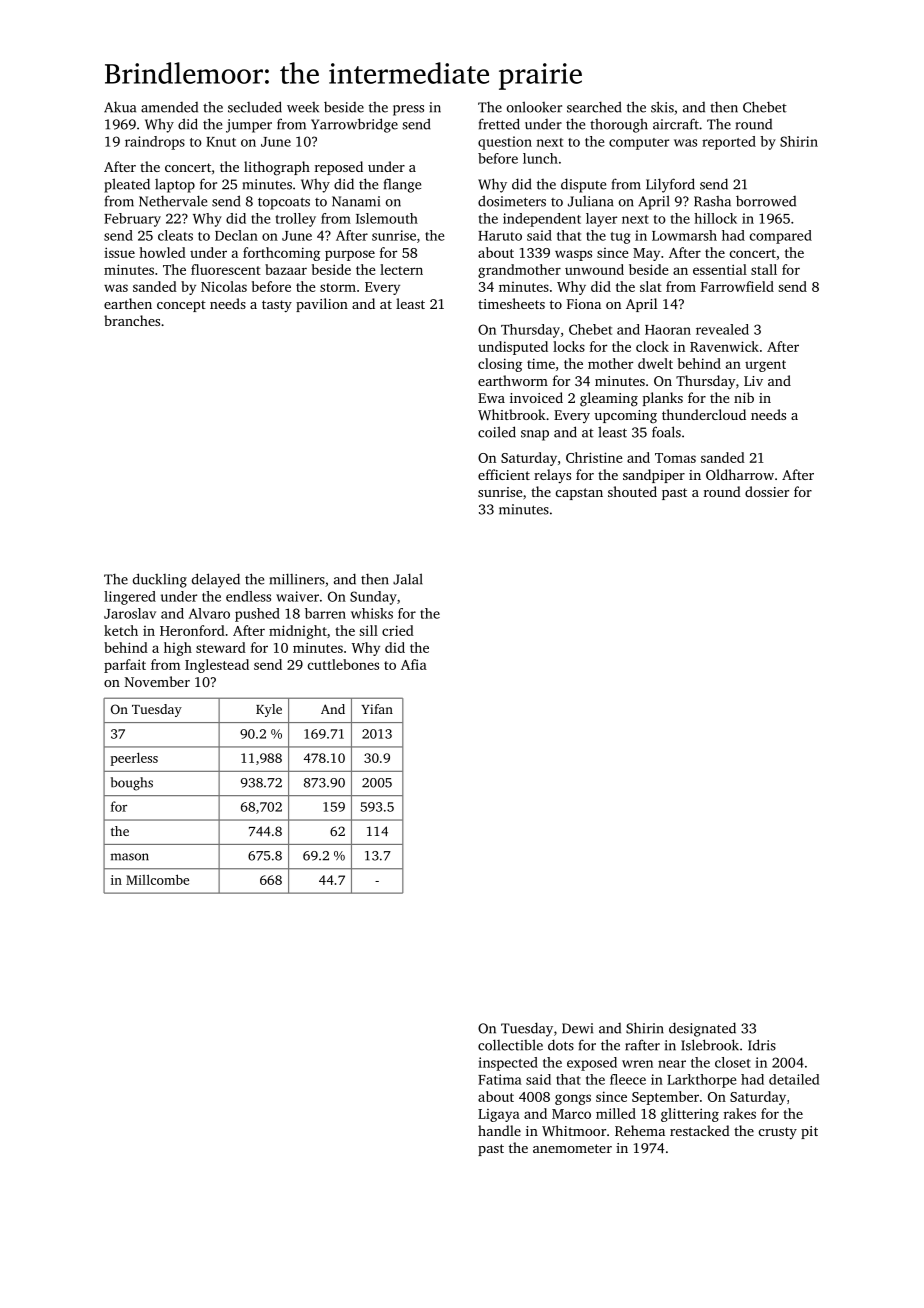  I want to click on Rehema, so click(640, 1130).
